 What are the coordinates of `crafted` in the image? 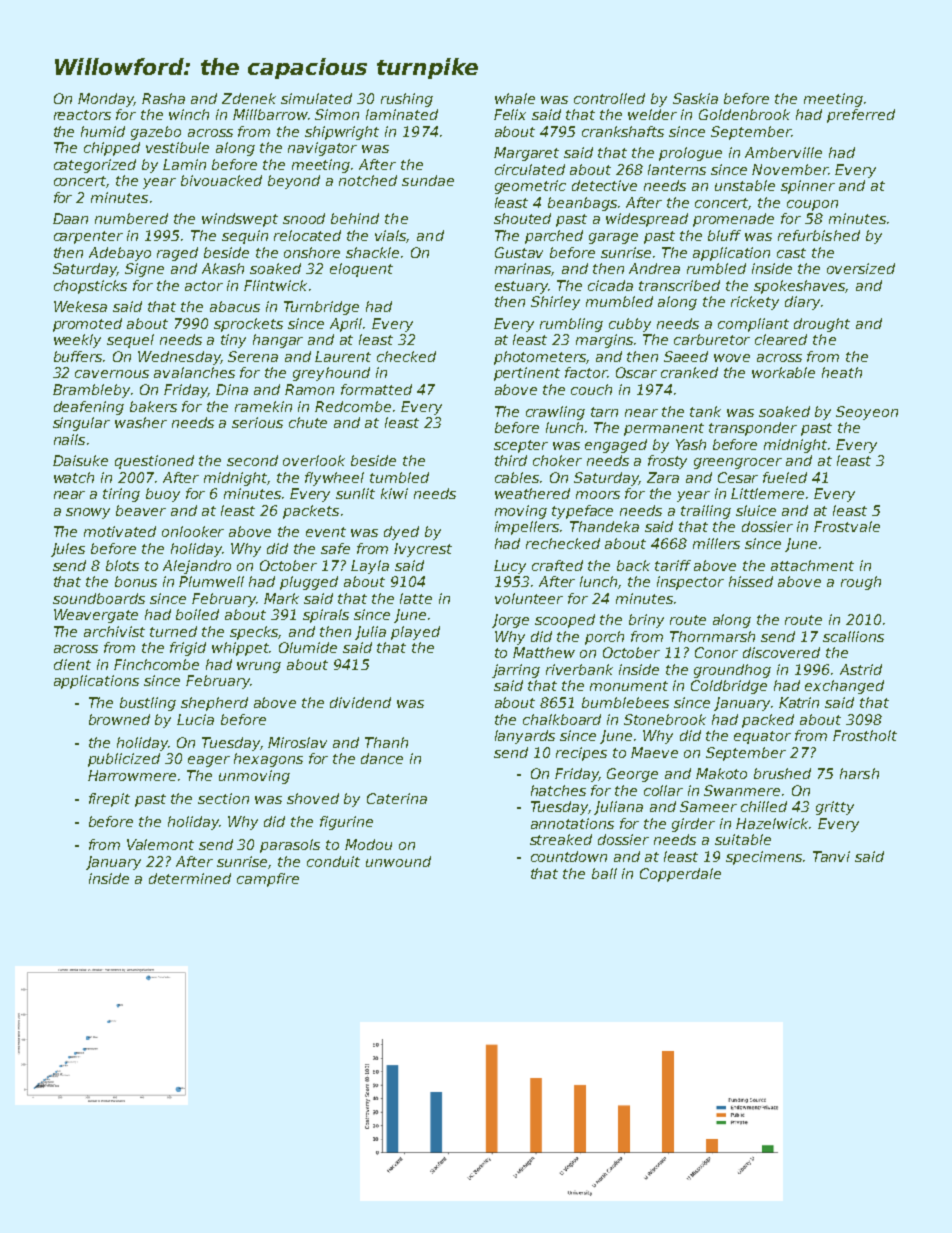 It's located at (557, 565).
